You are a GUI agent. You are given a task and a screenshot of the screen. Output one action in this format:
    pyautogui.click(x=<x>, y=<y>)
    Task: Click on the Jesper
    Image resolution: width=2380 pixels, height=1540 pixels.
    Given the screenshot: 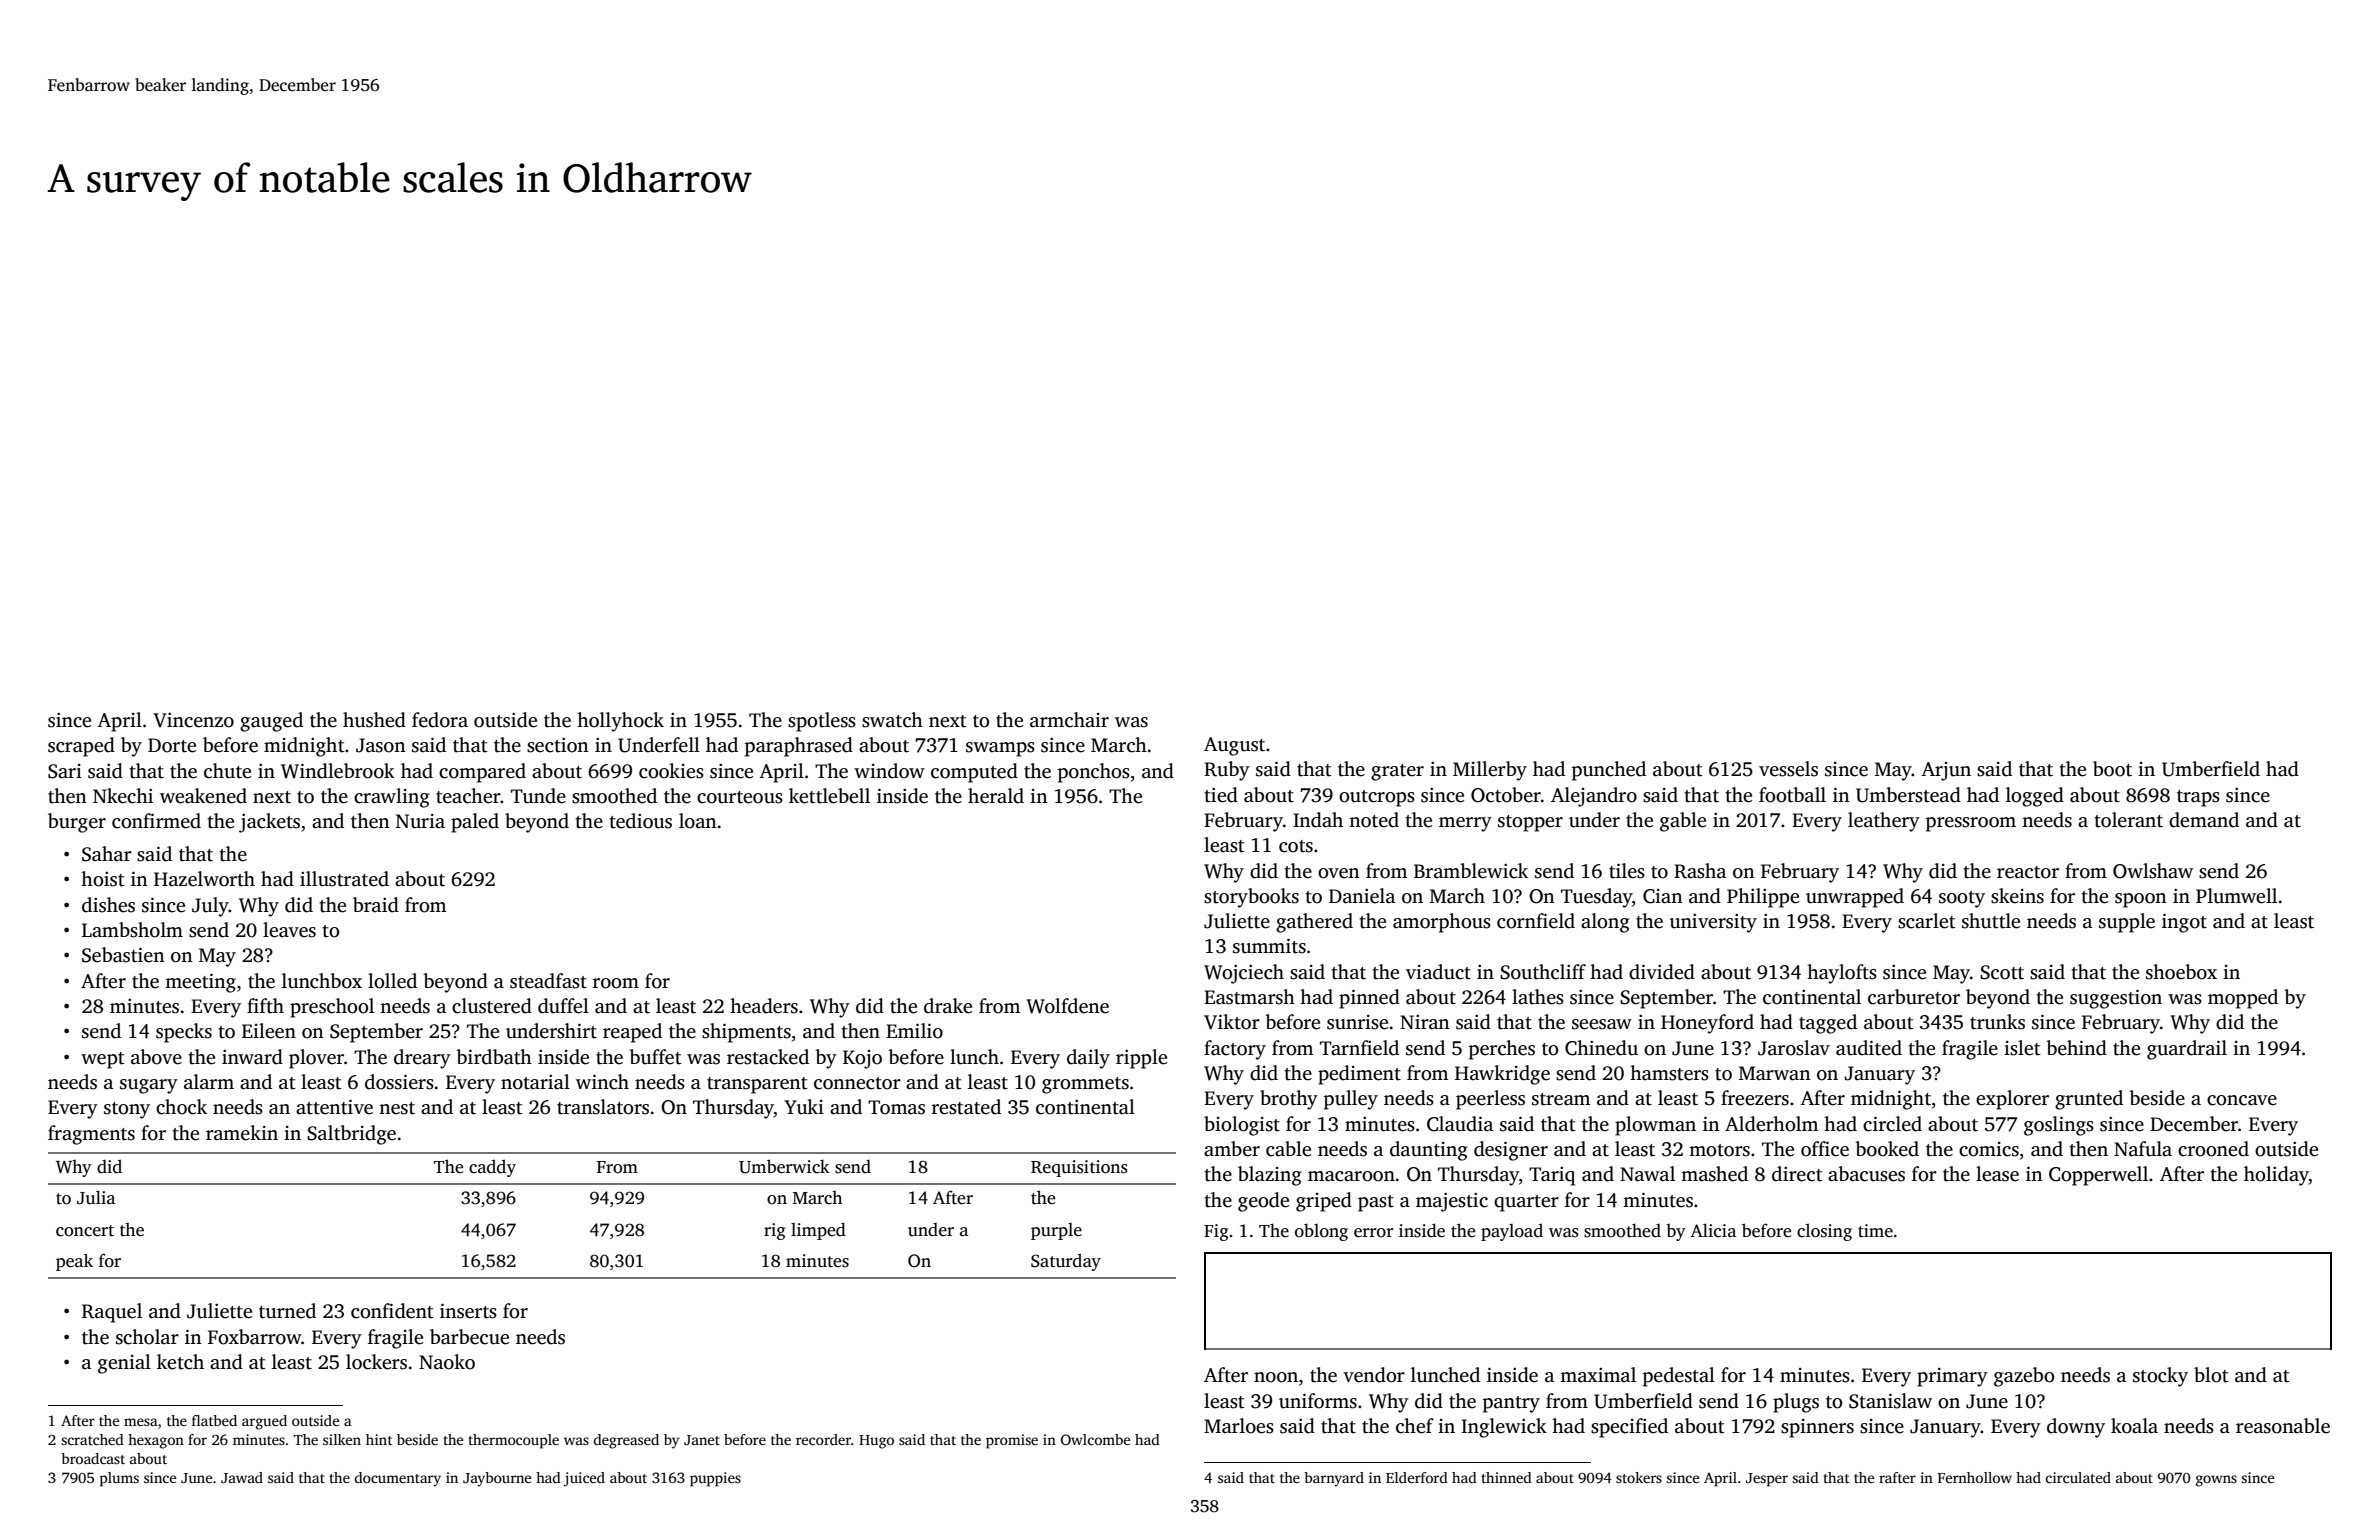 What is the action you would take?
    pyautogui.click(x=1767, y=1480)
